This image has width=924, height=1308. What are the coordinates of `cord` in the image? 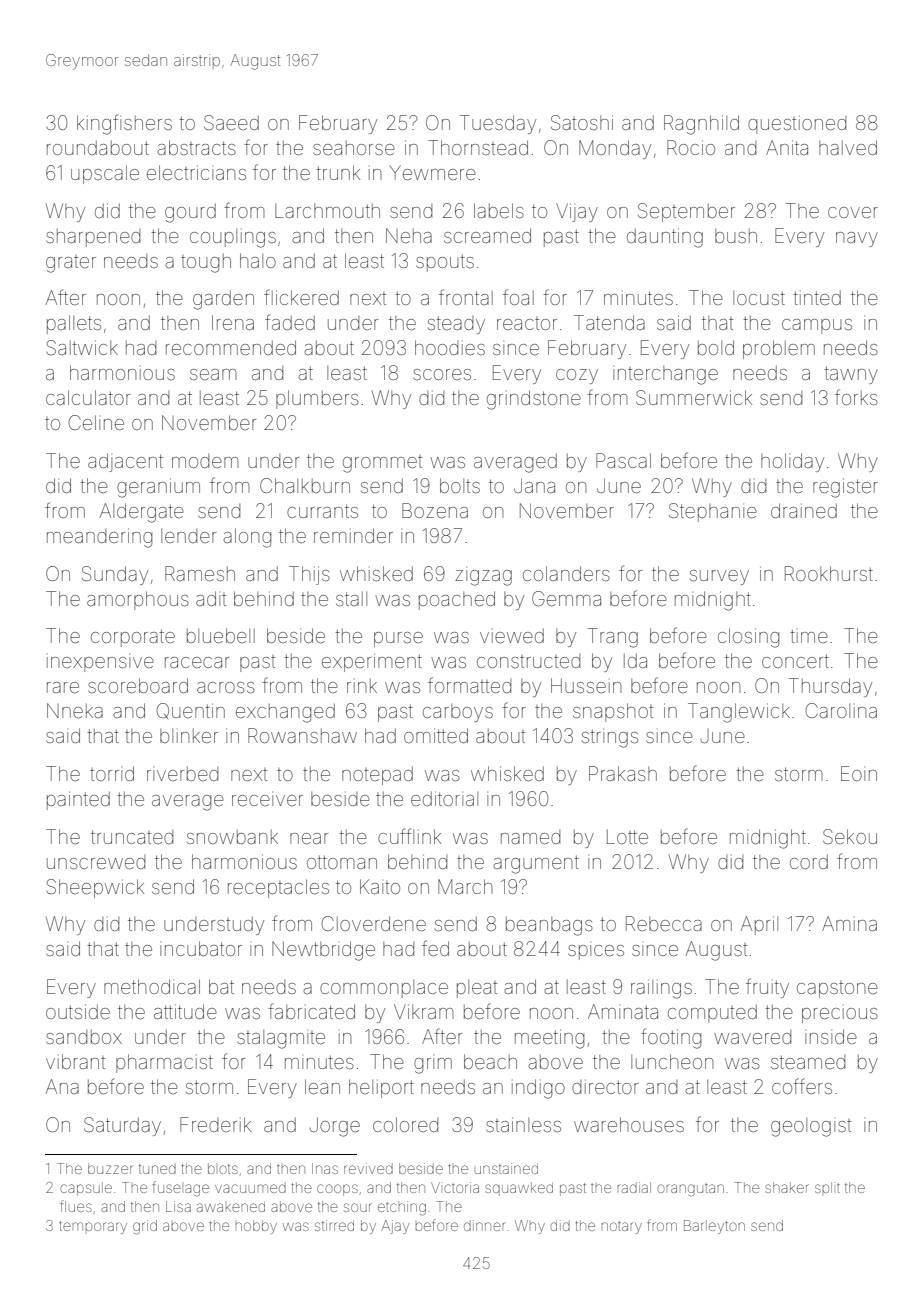 It's located at (809, 861).
